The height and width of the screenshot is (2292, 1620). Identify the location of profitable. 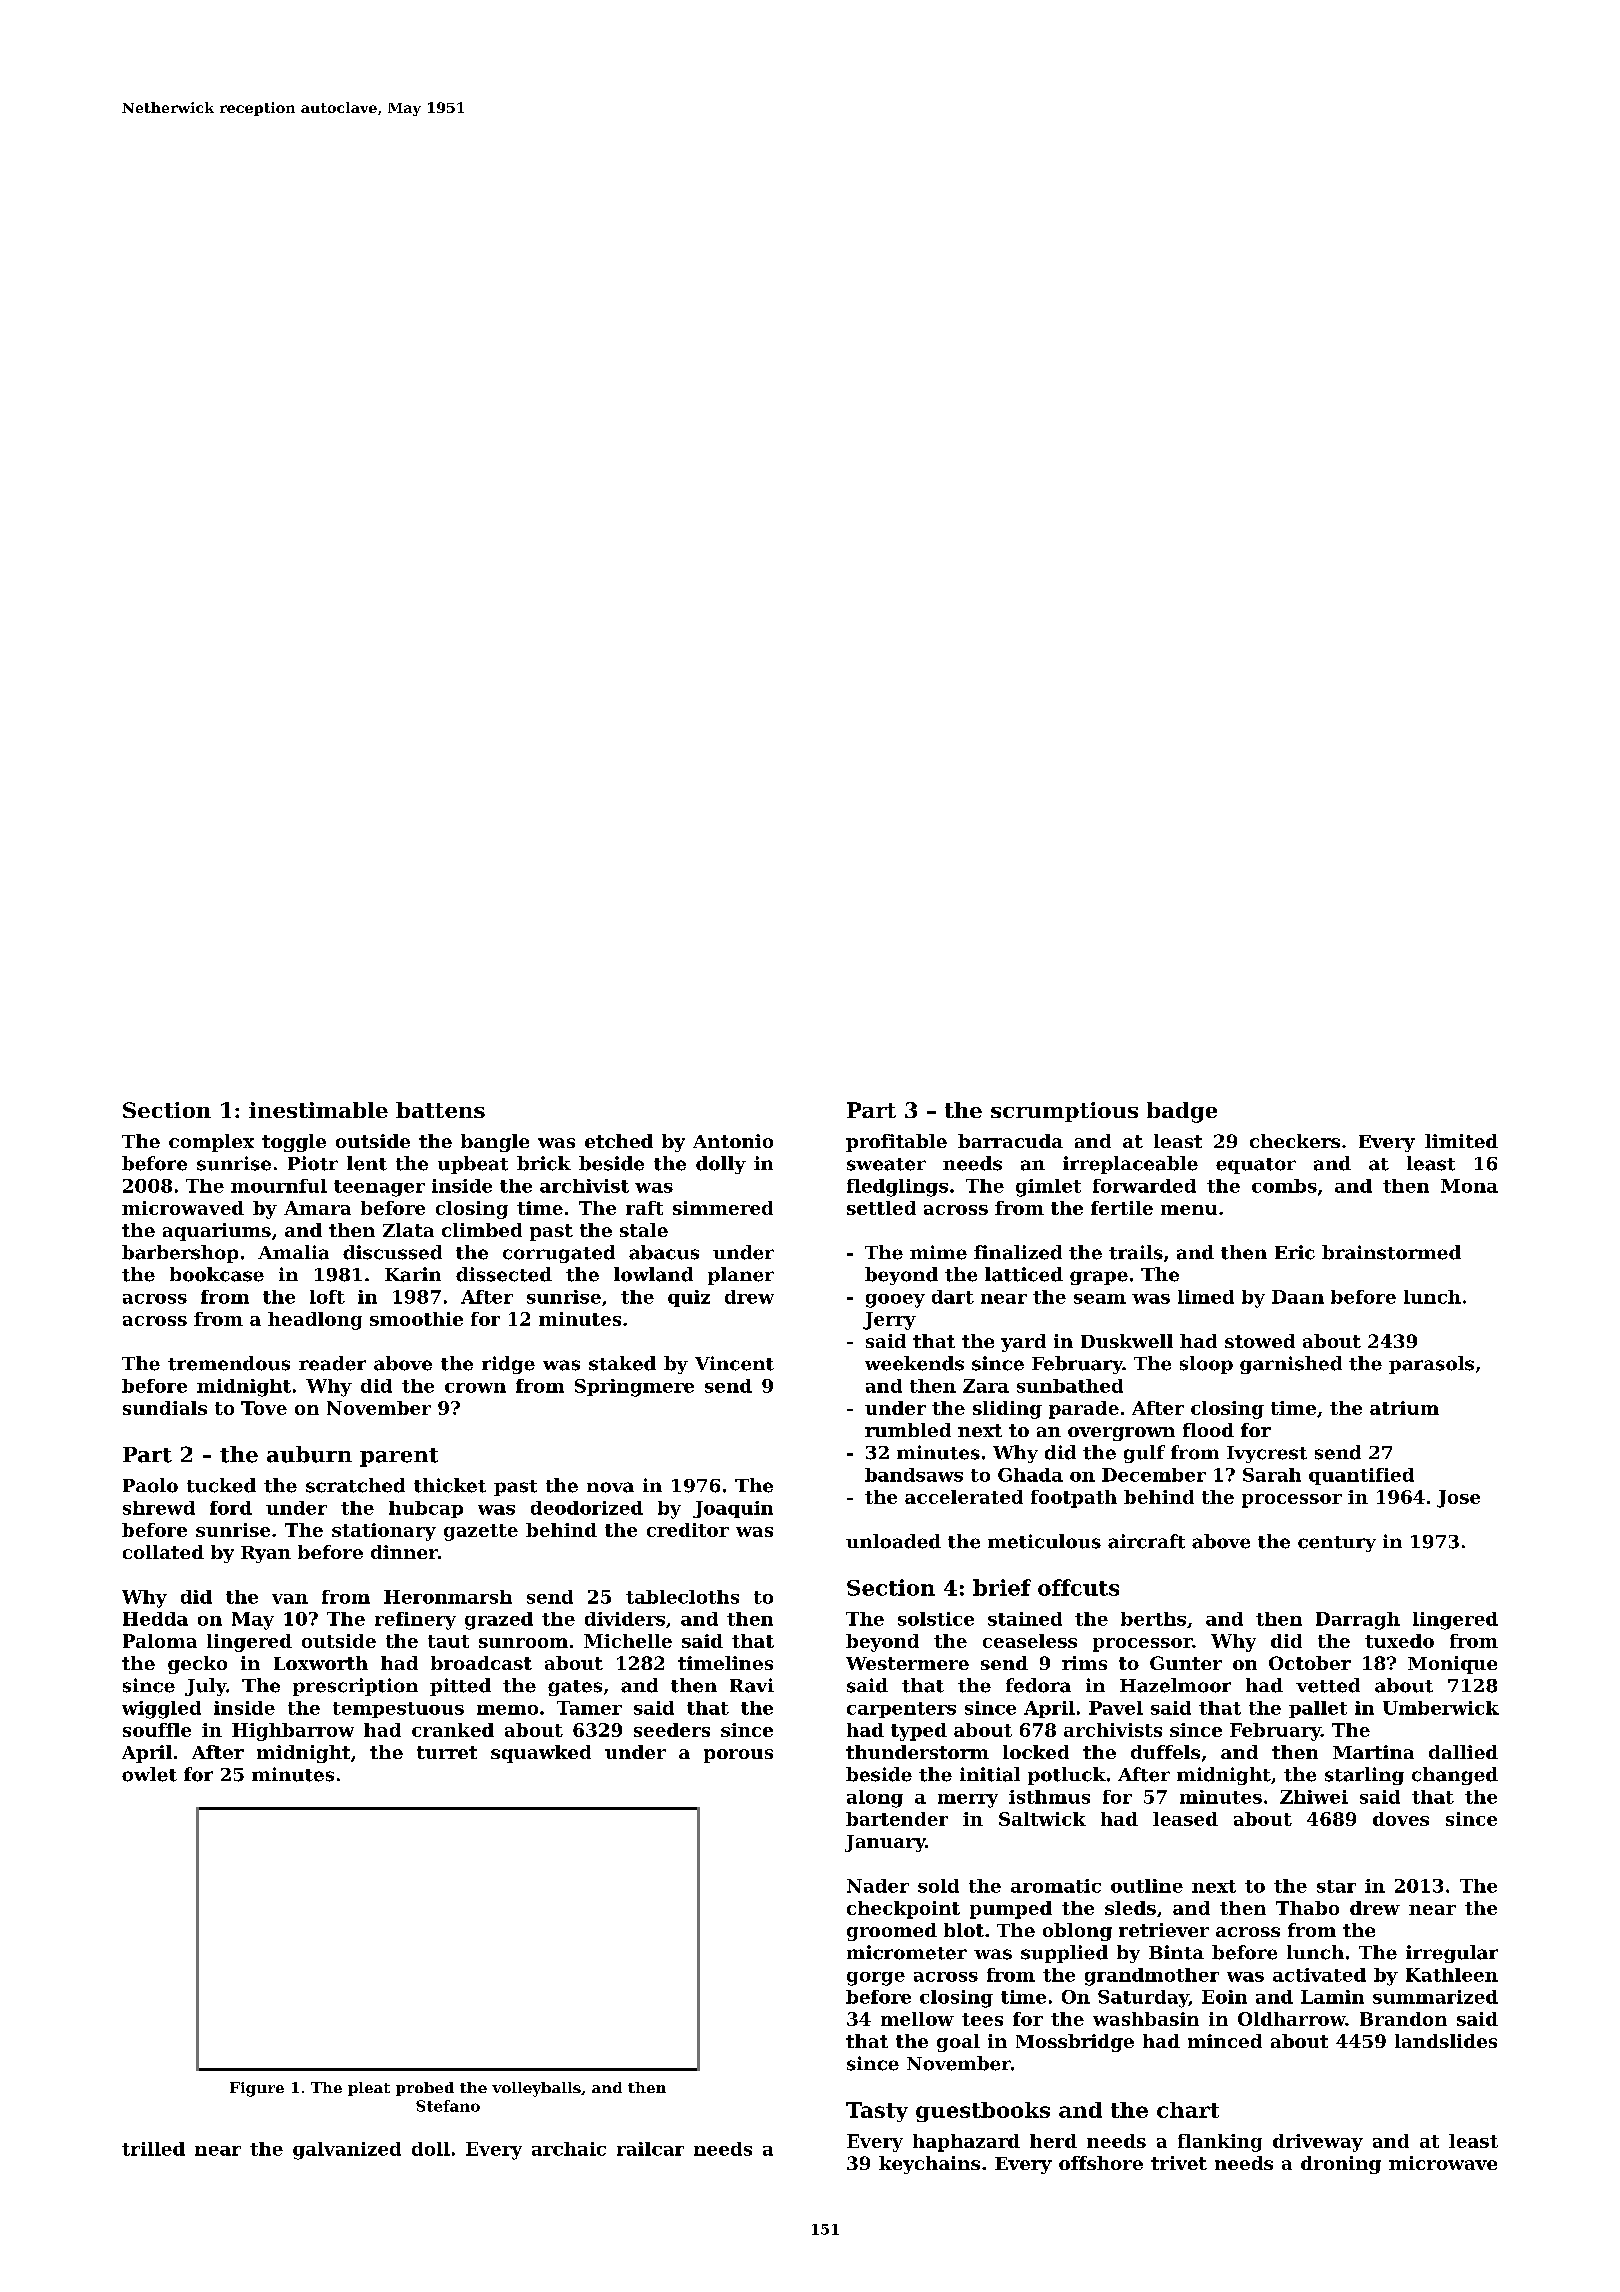
(896, 1143).
